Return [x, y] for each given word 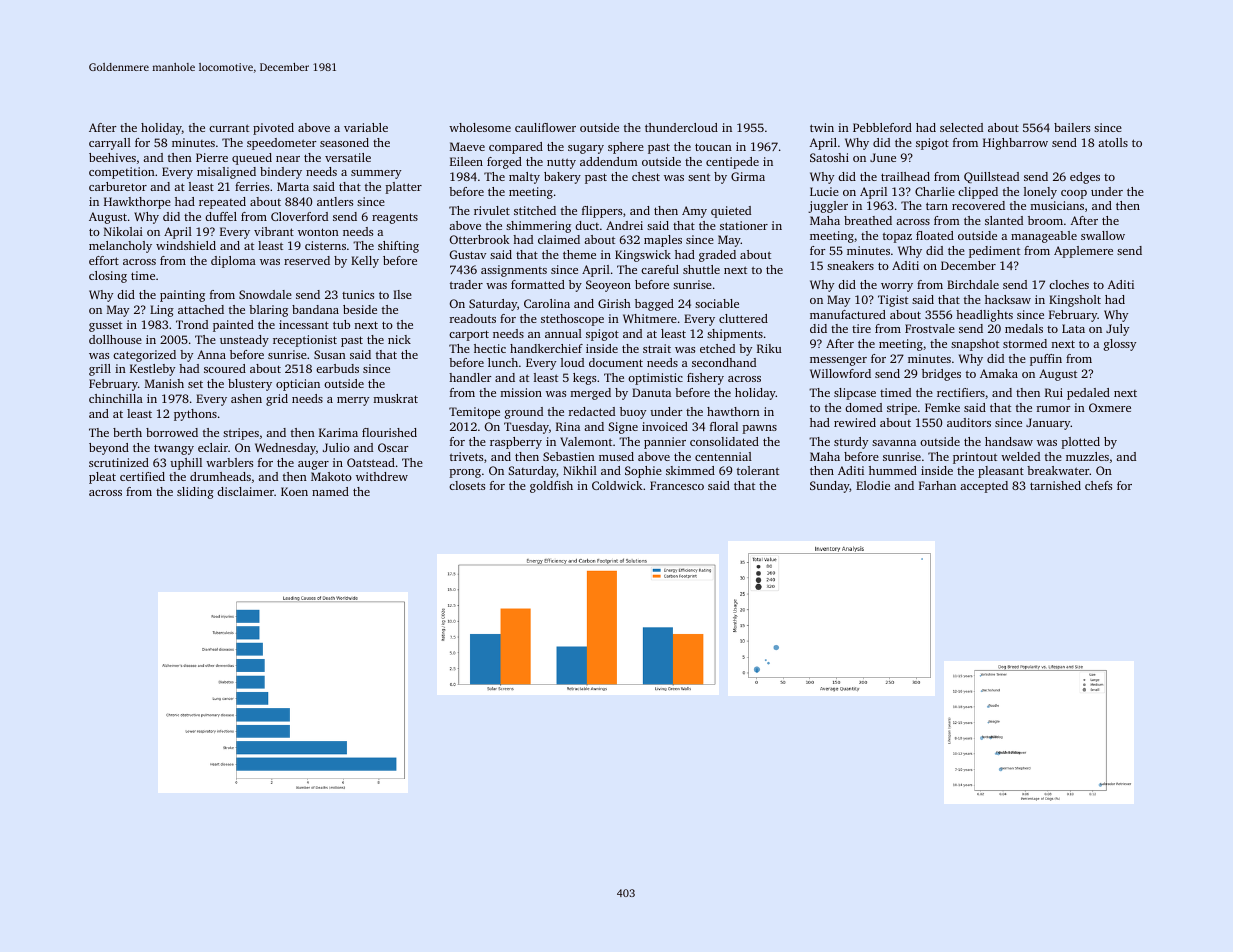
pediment [994, 252]
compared [516, 148]
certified [142, 476]
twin [822, 127]
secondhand [724, 362]
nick [399, 339]
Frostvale [930, 328]
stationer [744, 225]
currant [229, 128]
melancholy [120, 247]
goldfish [551, 487]
